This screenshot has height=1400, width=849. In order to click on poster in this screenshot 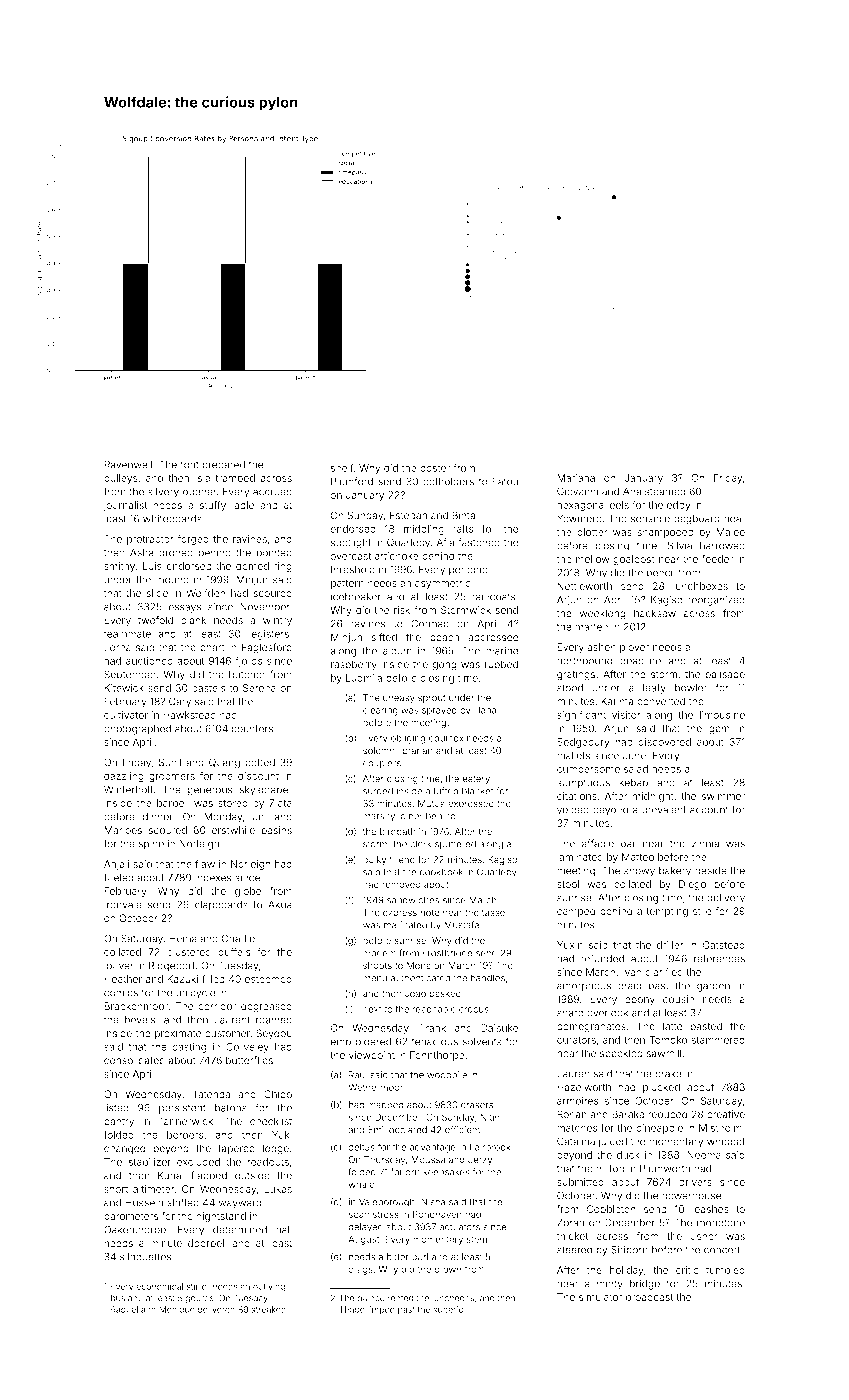, I will do `click(435, 469)`.
